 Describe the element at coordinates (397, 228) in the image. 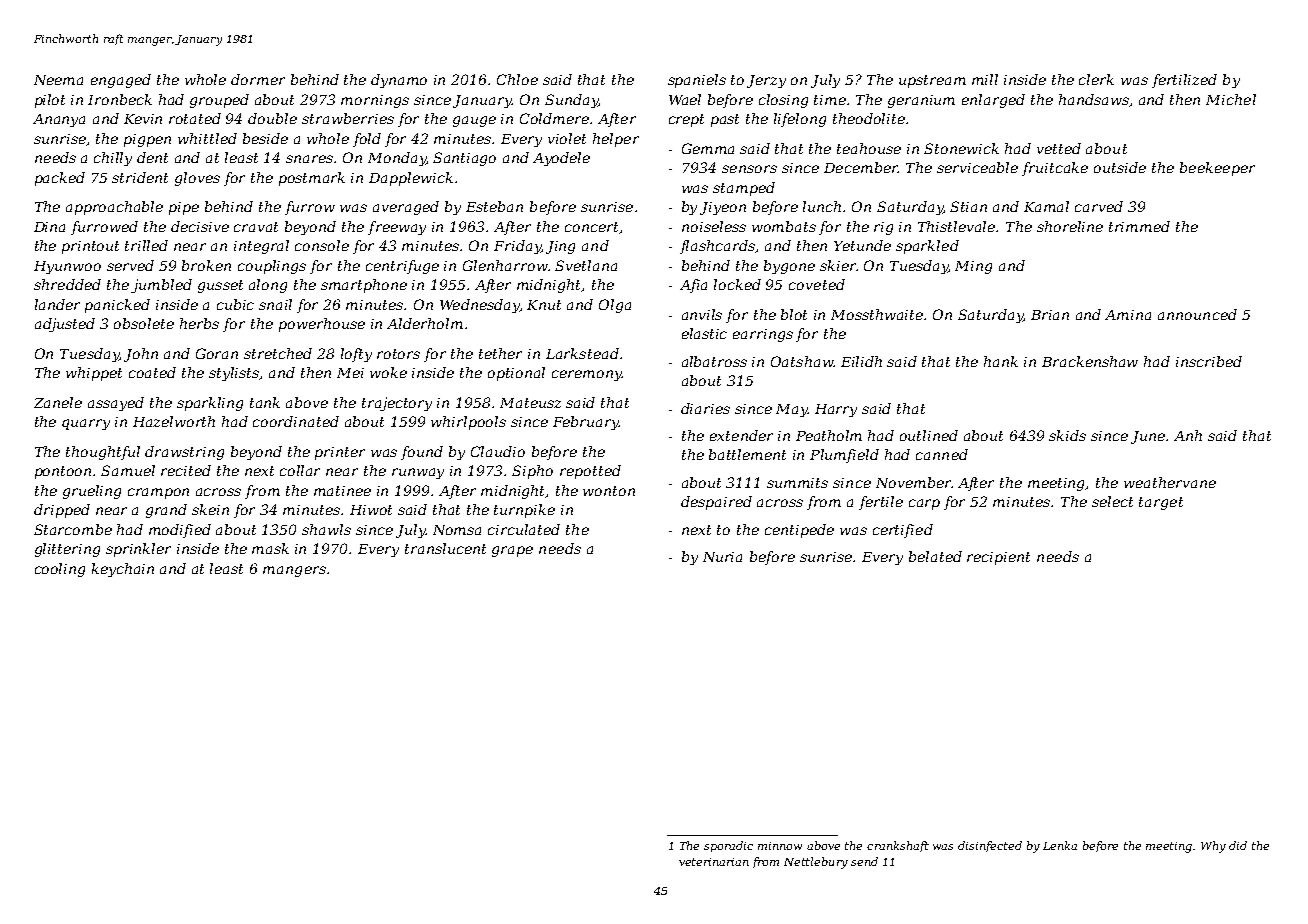

I see `freeway` at that location.
